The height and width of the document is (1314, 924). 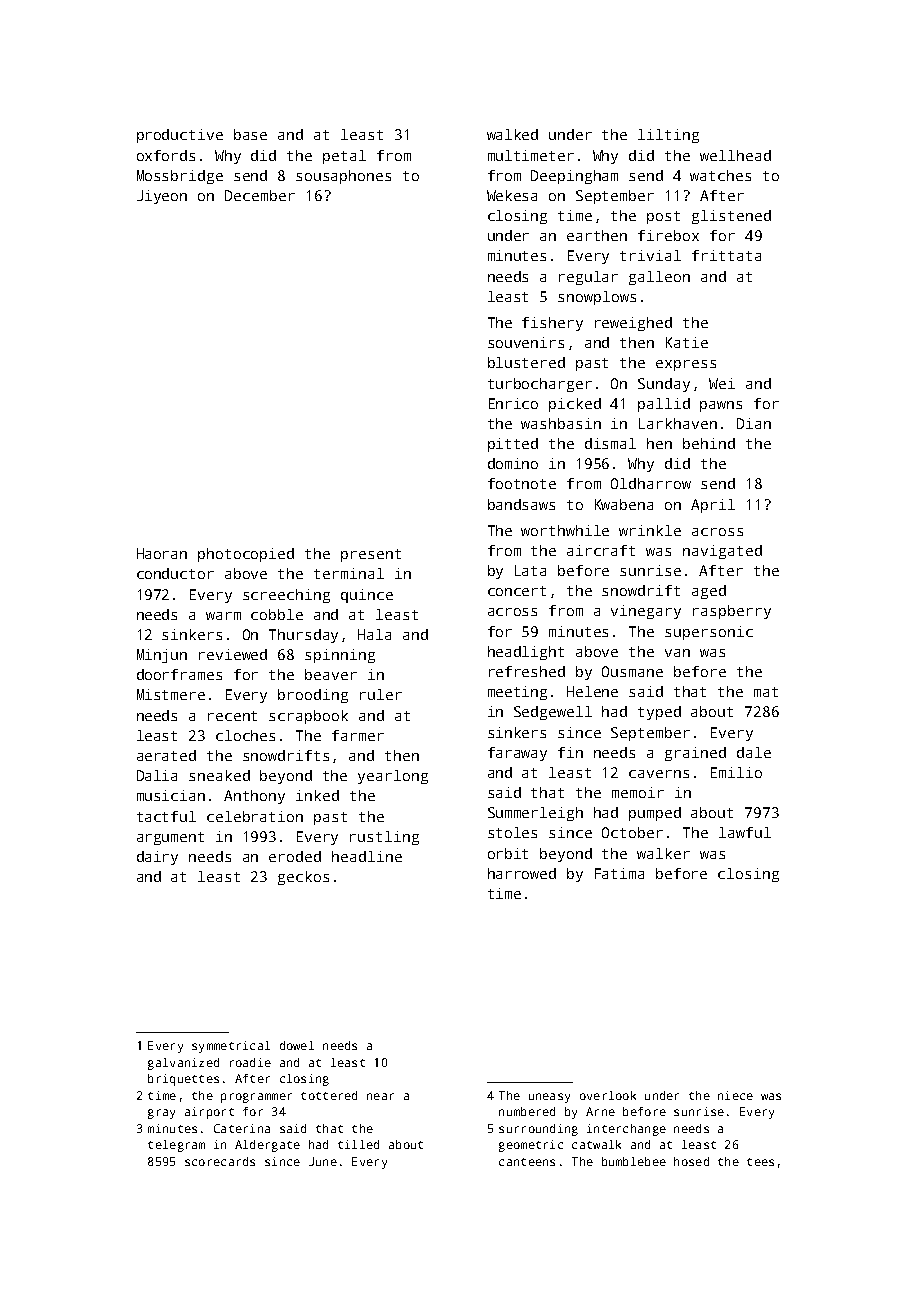 What do you see at coordinates (687, 342) in the document?
I see `Katie` at bounding box center [687, 342].
